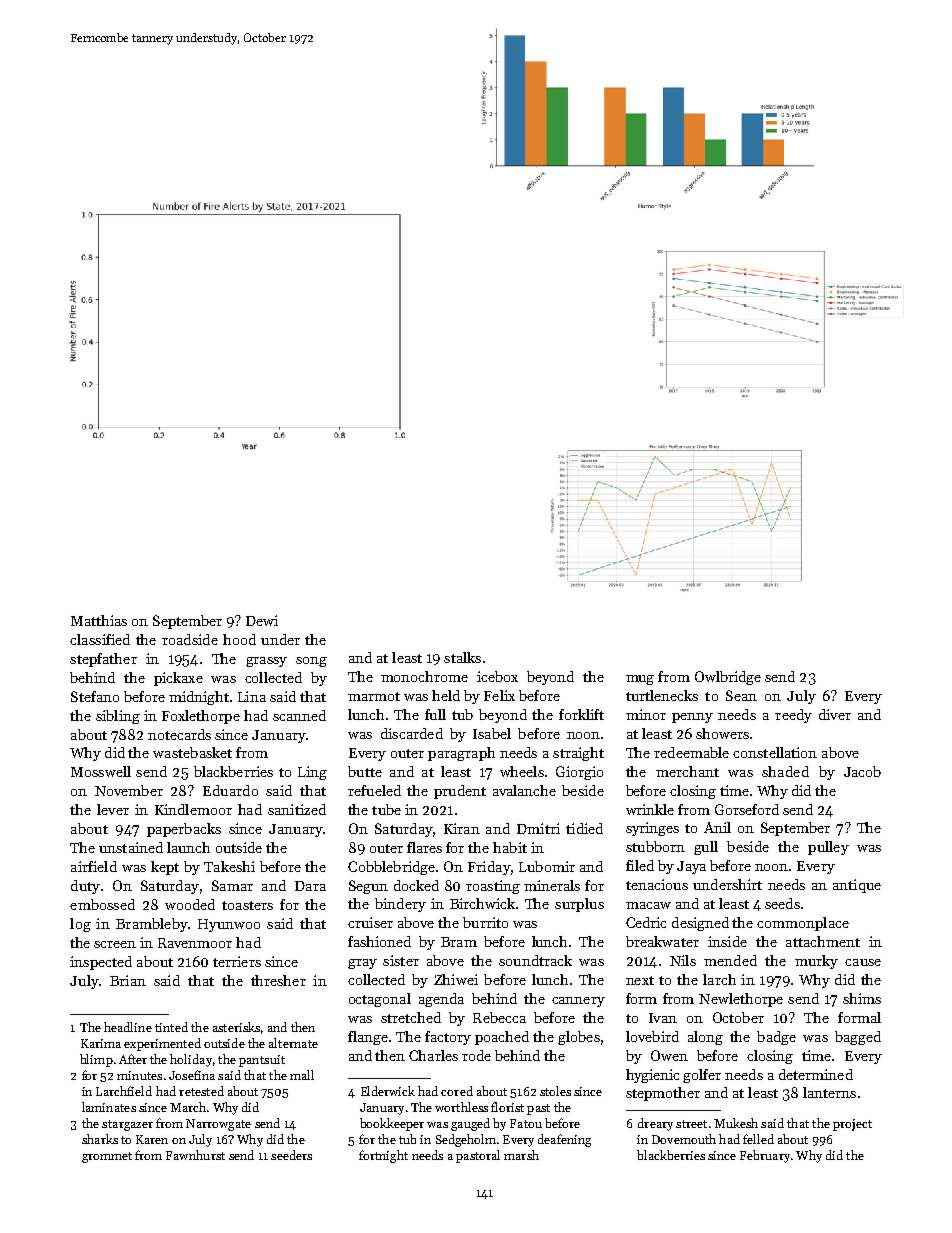 Image resolution: width=952 pixels, height=1233 pixels. What do you see at coordinates (728, 678) in the page?
I see `Owlbridge` at bounding box center [728, 678].
